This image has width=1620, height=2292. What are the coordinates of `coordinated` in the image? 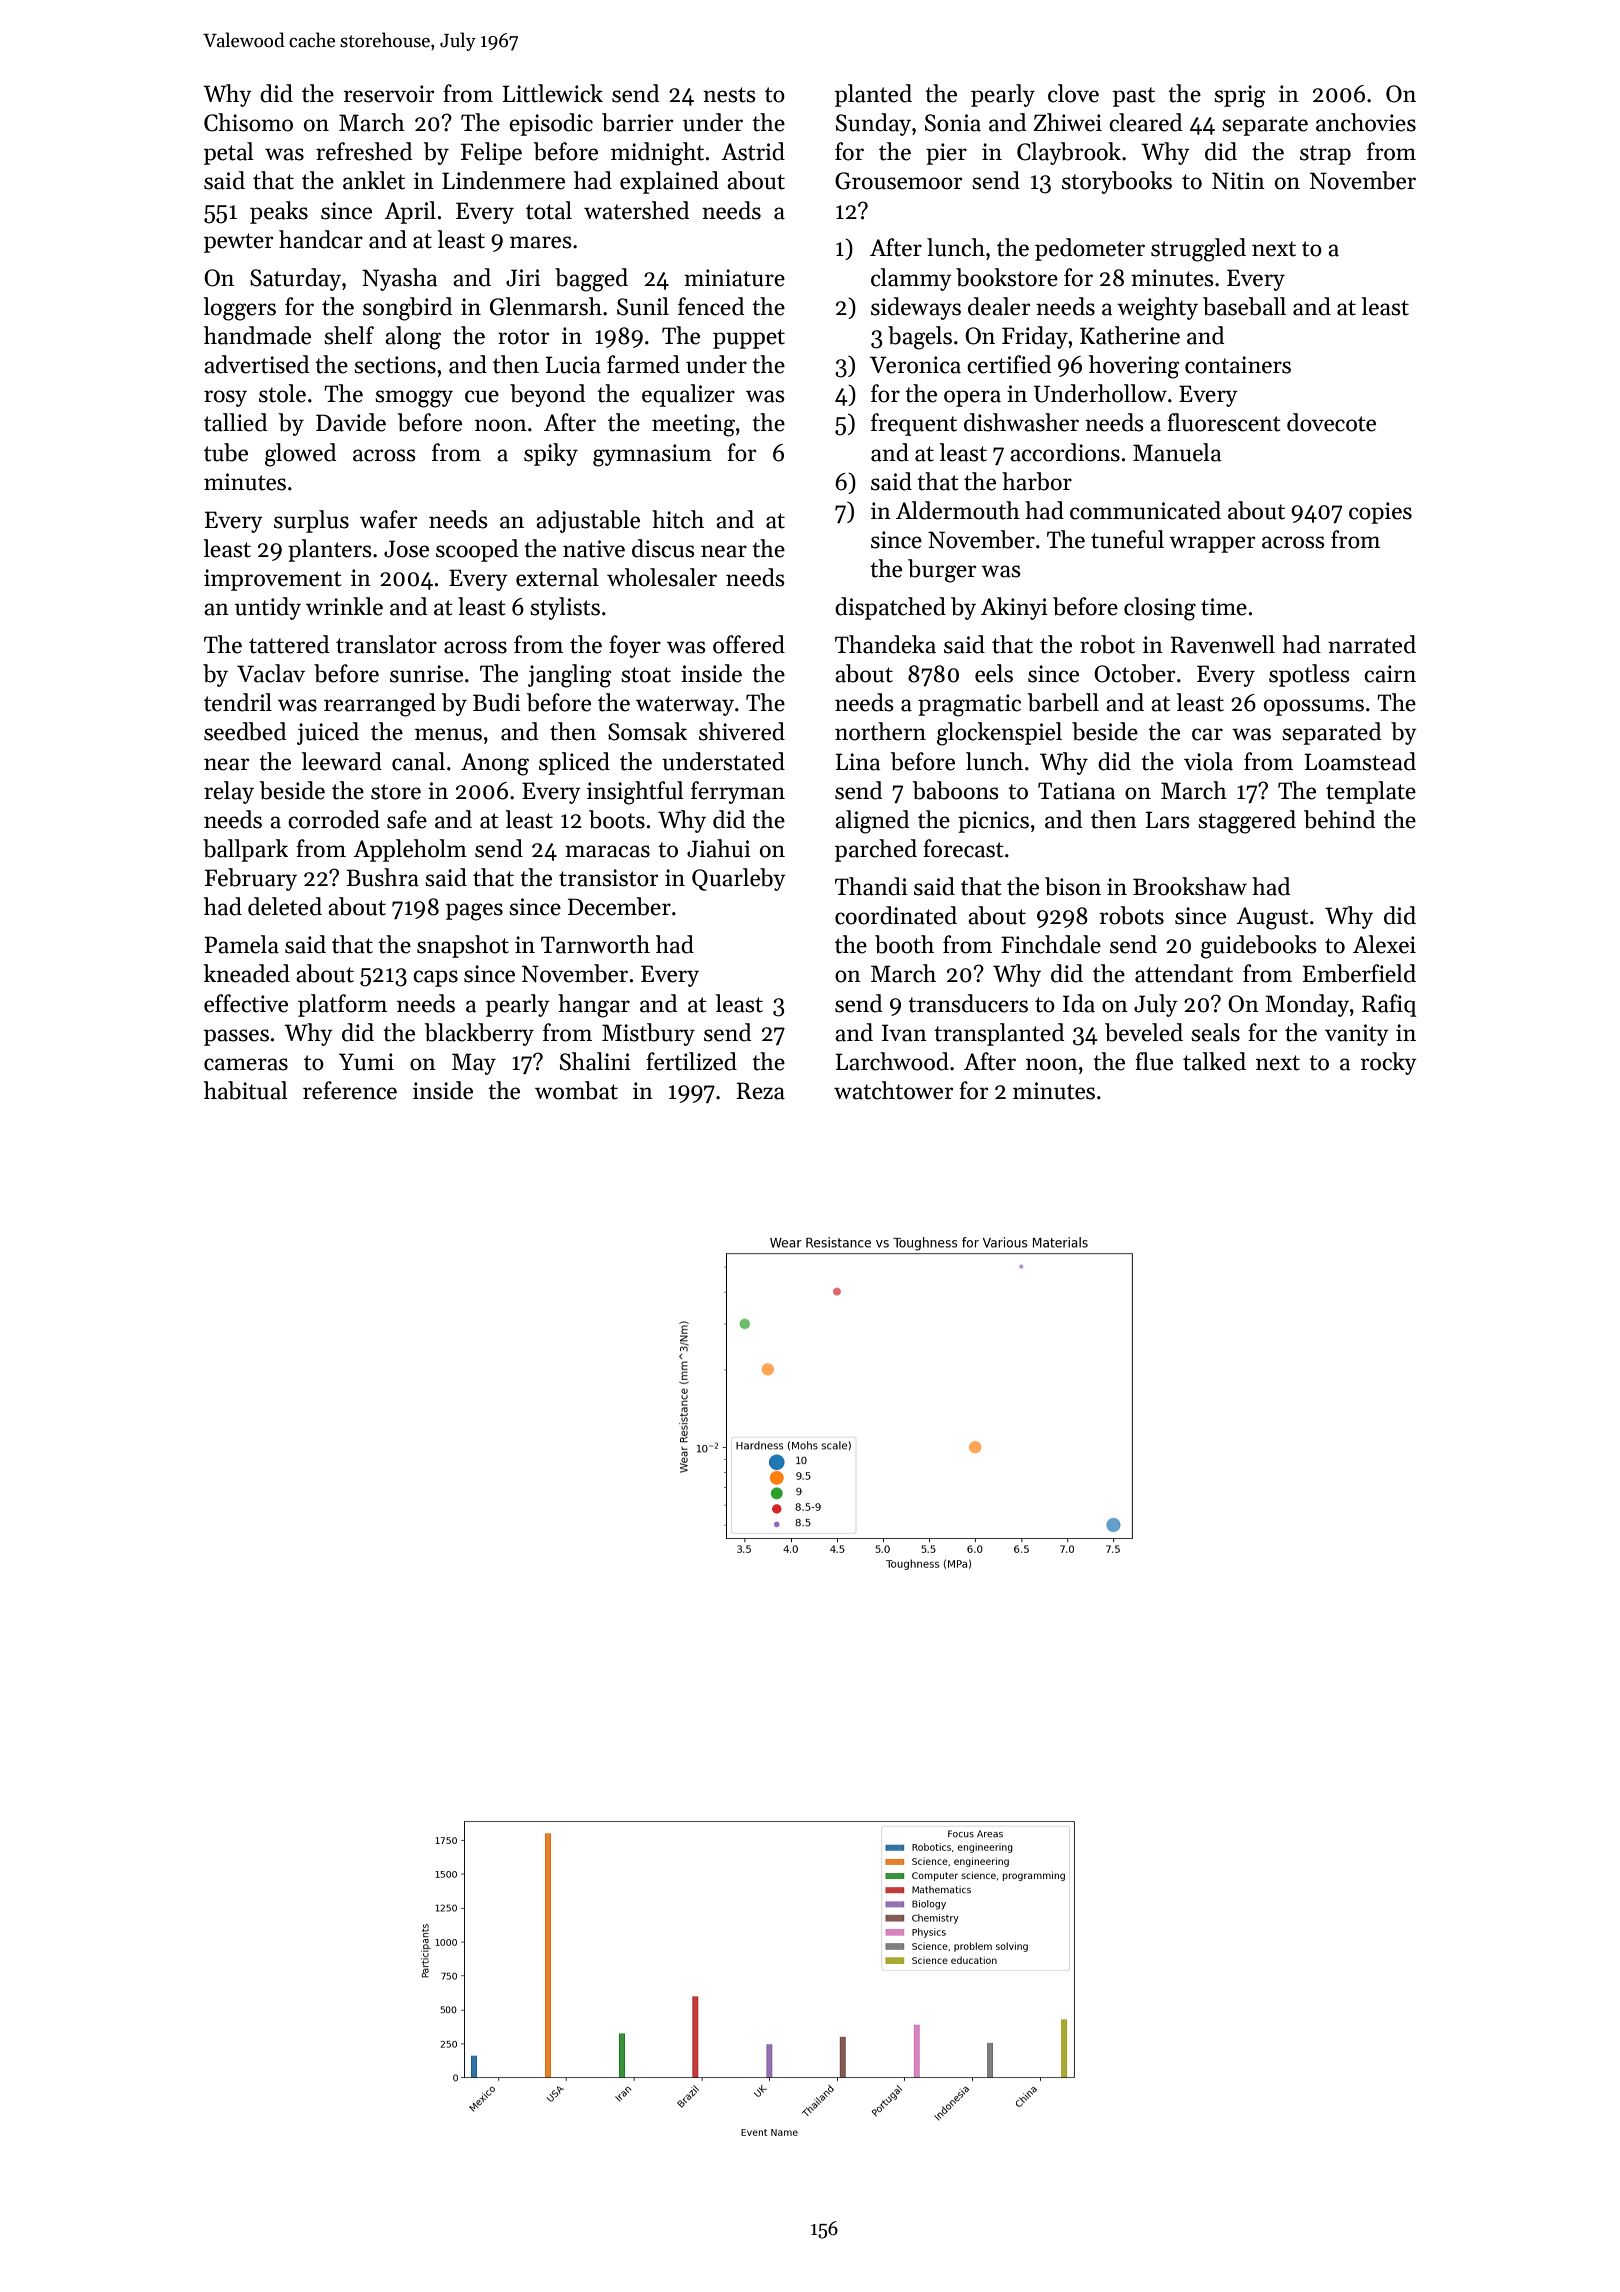 It's located at (896, 915).
